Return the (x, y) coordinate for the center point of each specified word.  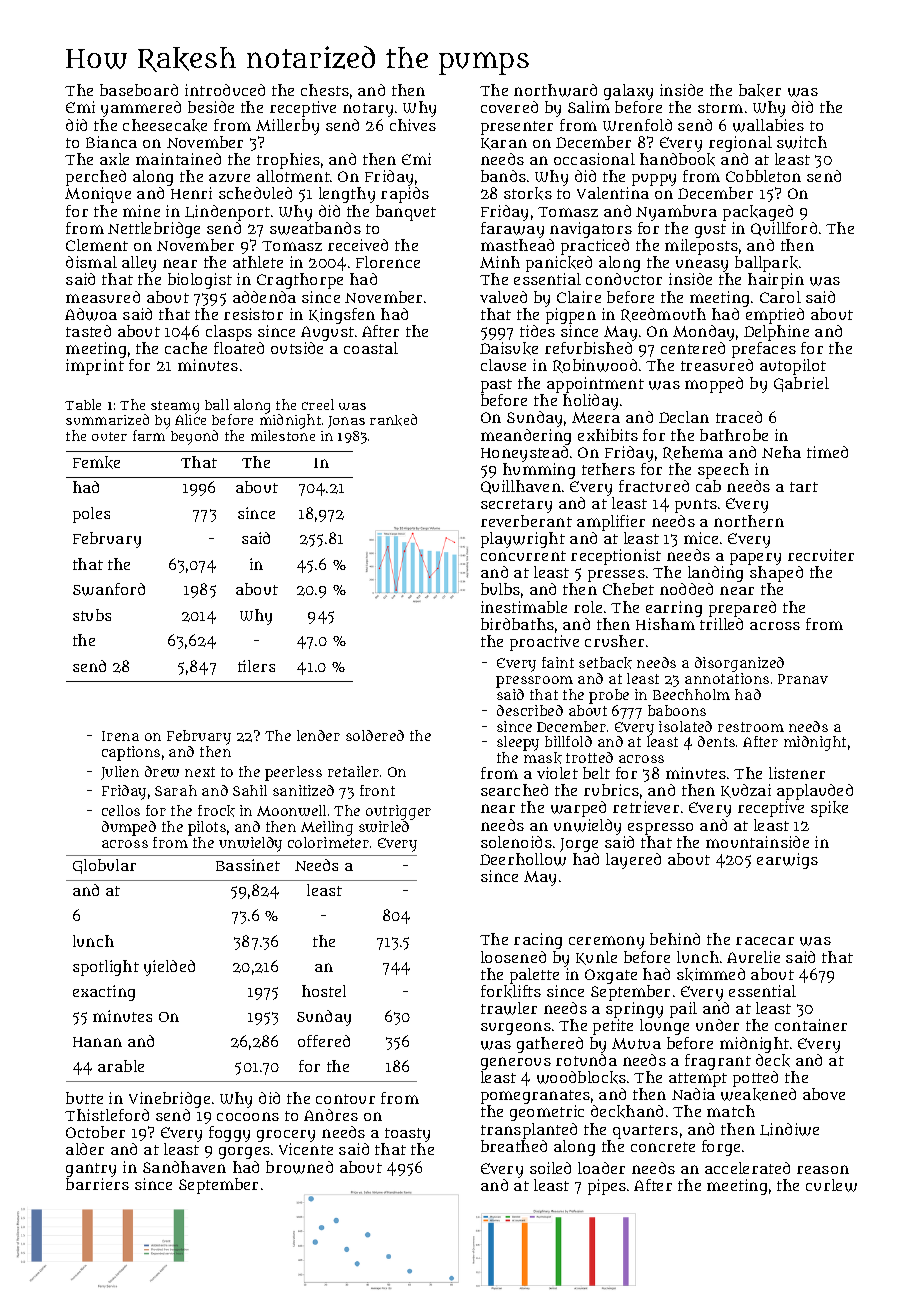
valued (503, 297)
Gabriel (801, 384)
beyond (194, 437)
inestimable (524, 607)
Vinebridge (169, 1100)
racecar (765, 941)
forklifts (511, 991)
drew (162, 771)
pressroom (534, 682)
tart (804, 487)
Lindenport (227, 213)
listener (797, 773)
